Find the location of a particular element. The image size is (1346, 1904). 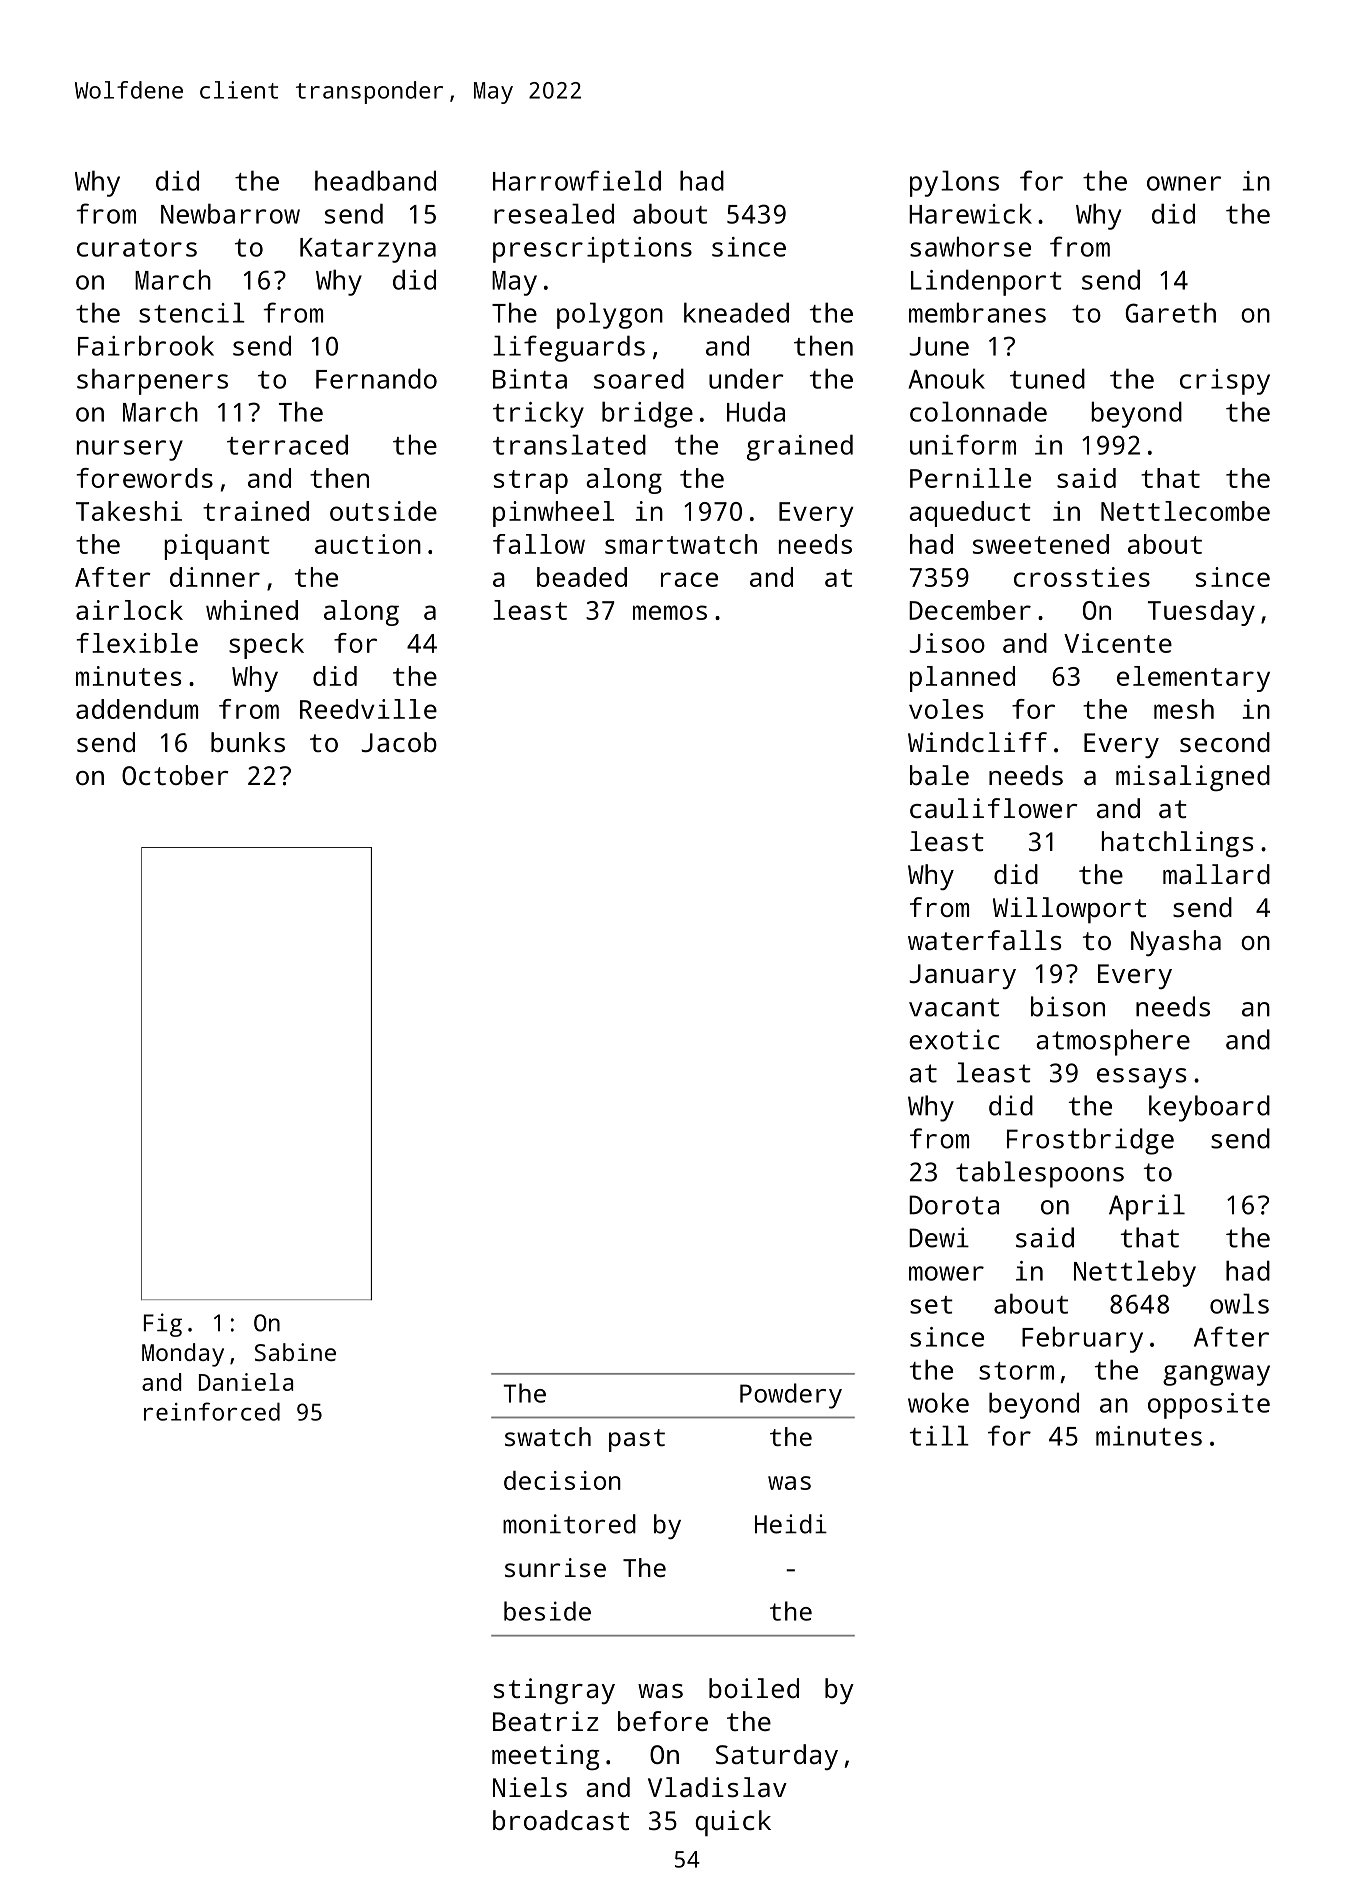

opposite is located at coordinates (1209, 1406).
